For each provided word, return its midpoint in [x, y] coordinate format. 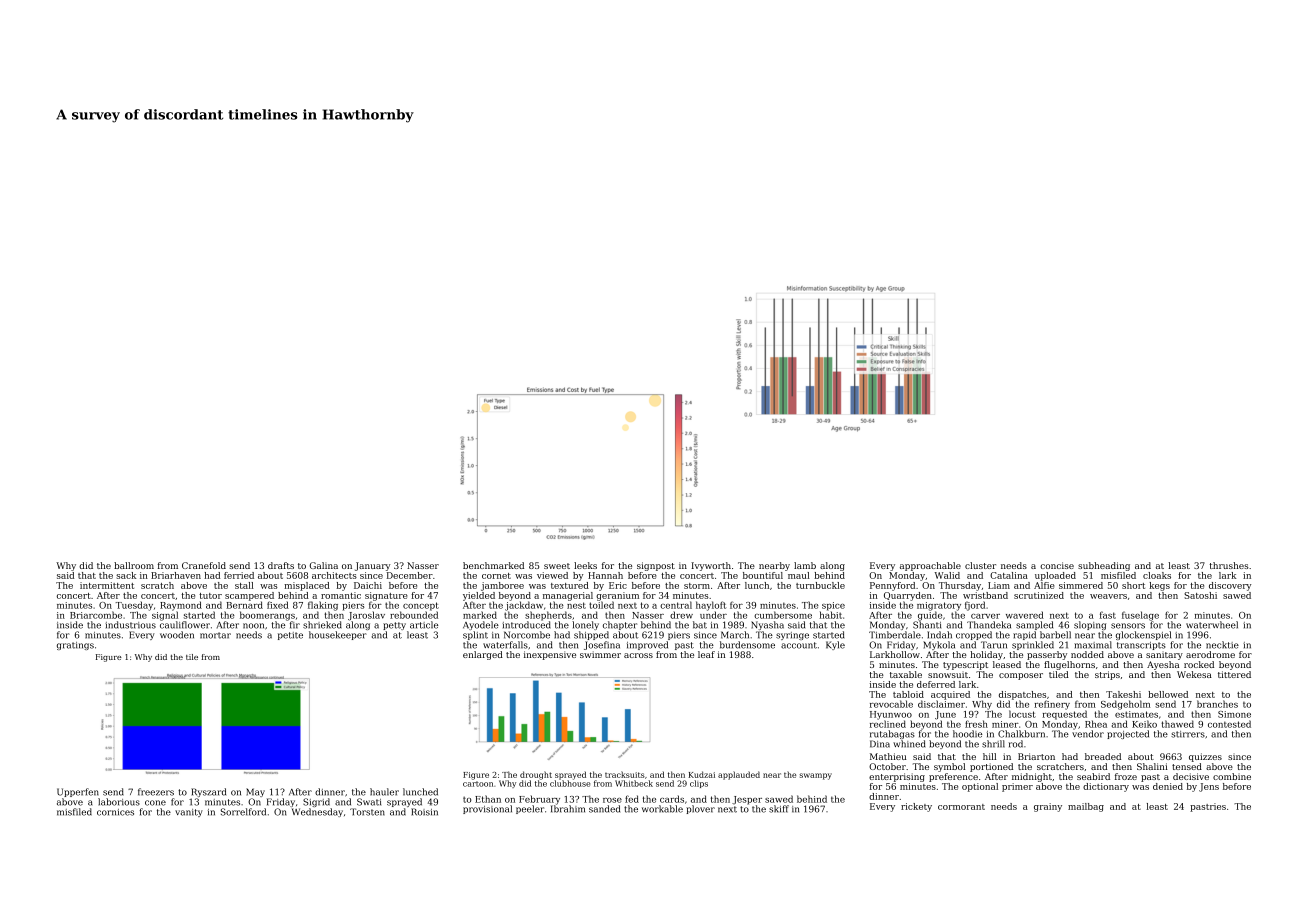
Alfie [1044, 585]
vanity [189, 813]
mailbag [1086, 807]
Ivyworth [711, 566]
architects [334, 575]
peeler [530, 809]
